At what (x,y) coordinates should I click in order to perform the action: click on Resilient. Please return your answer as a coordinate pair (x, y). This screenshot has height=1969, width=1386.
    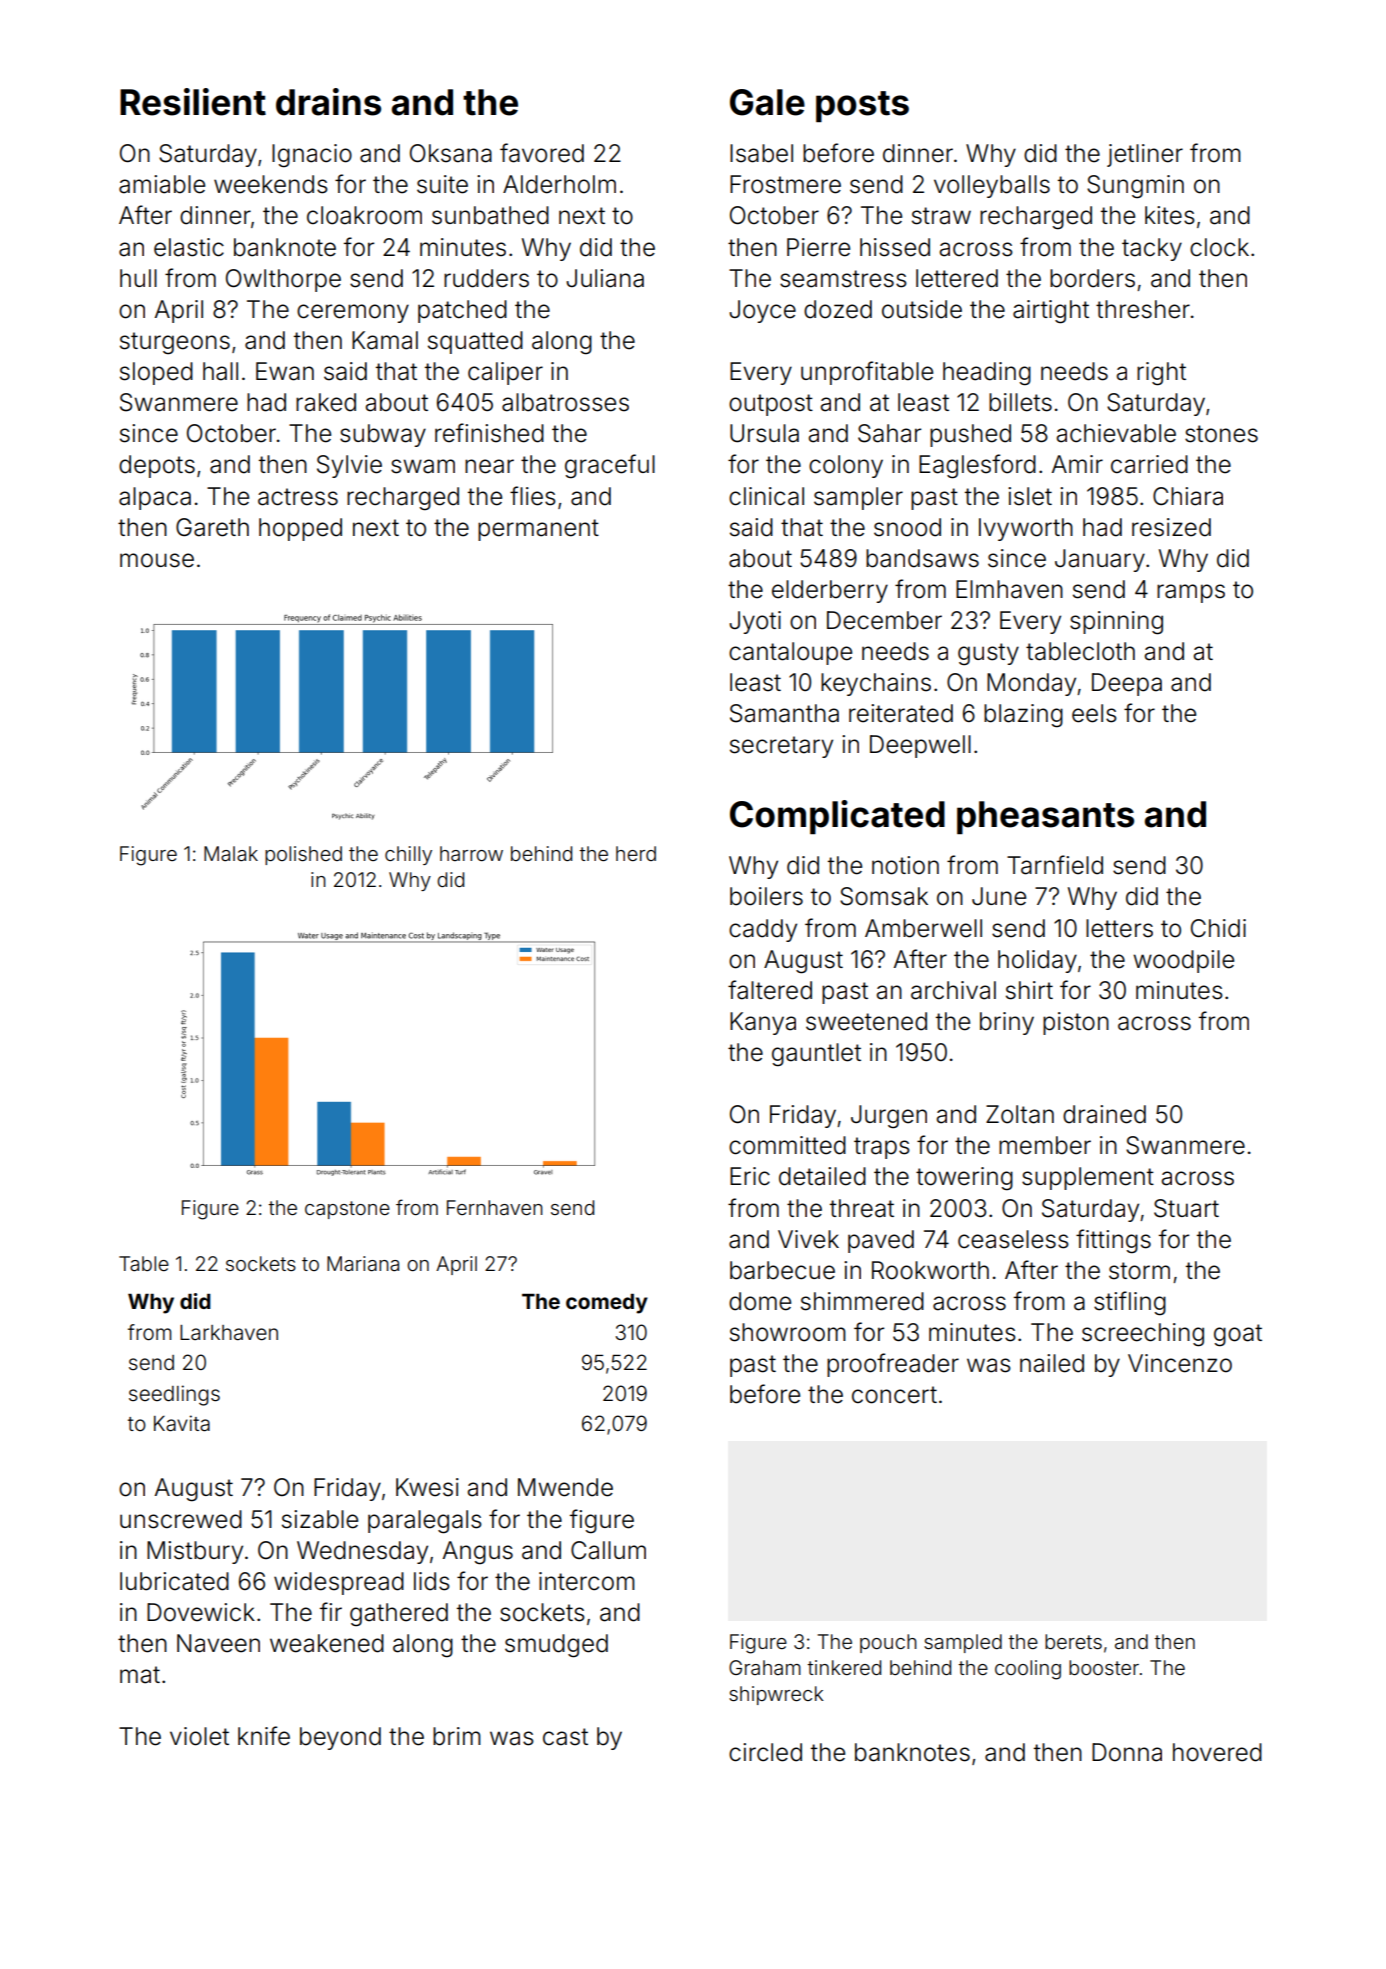
    Looking at the image, I should click on (193, 102).
